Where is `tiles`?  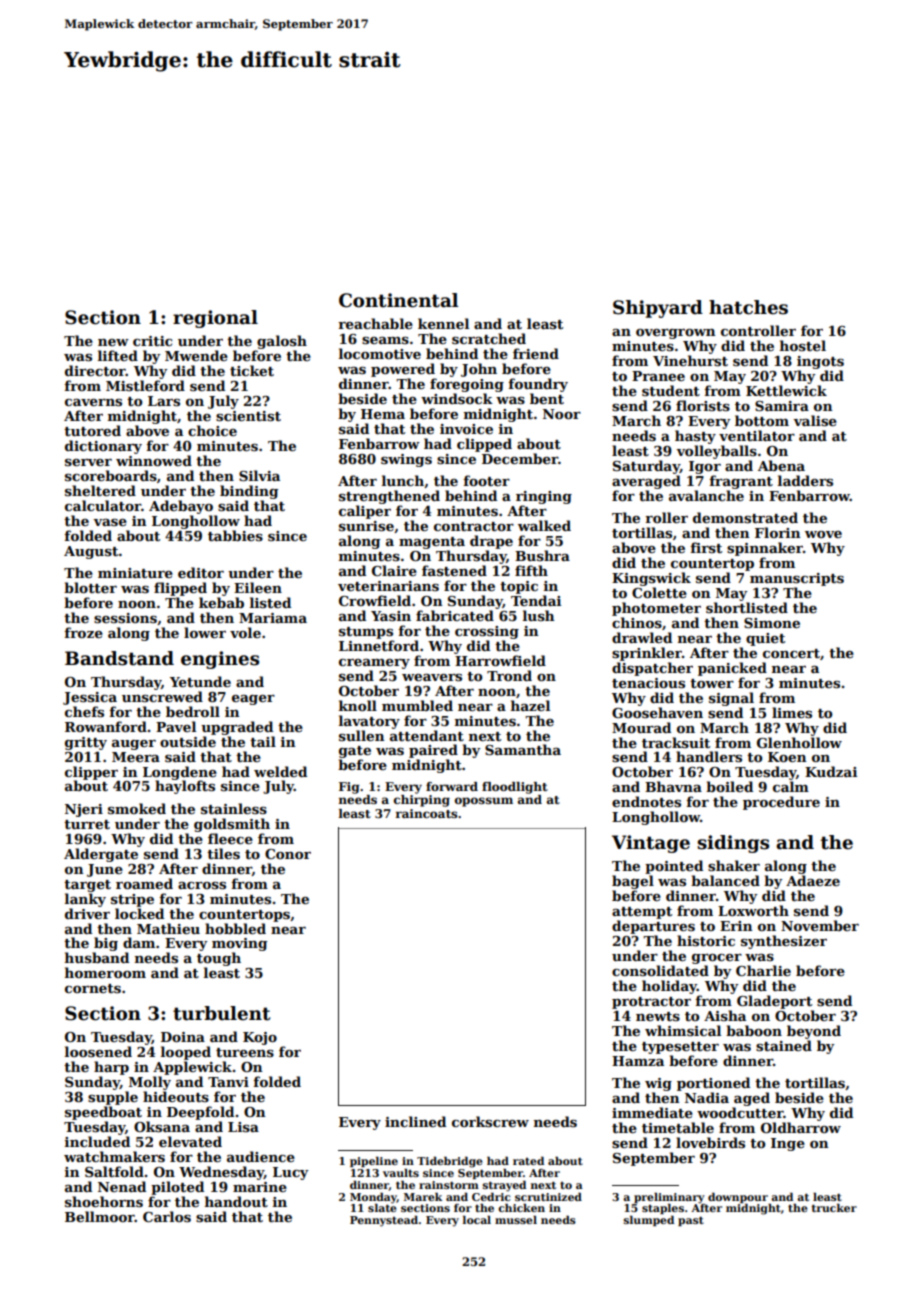 tiles is located at coordinates (223, 853).
